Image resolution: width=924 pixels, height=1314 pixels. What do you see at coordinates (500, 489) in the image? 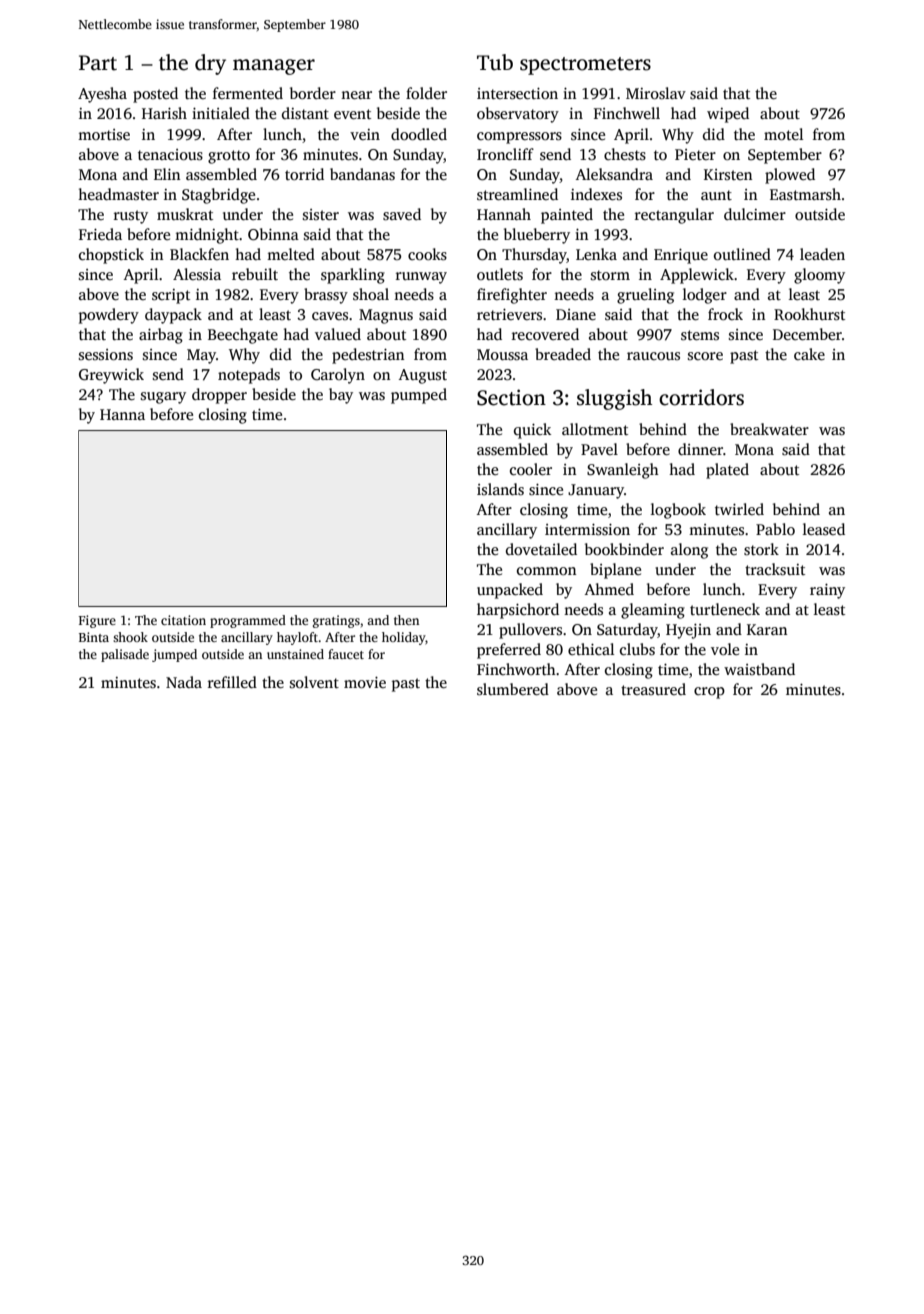
I see `islands` at bounding box center [500, 489].
